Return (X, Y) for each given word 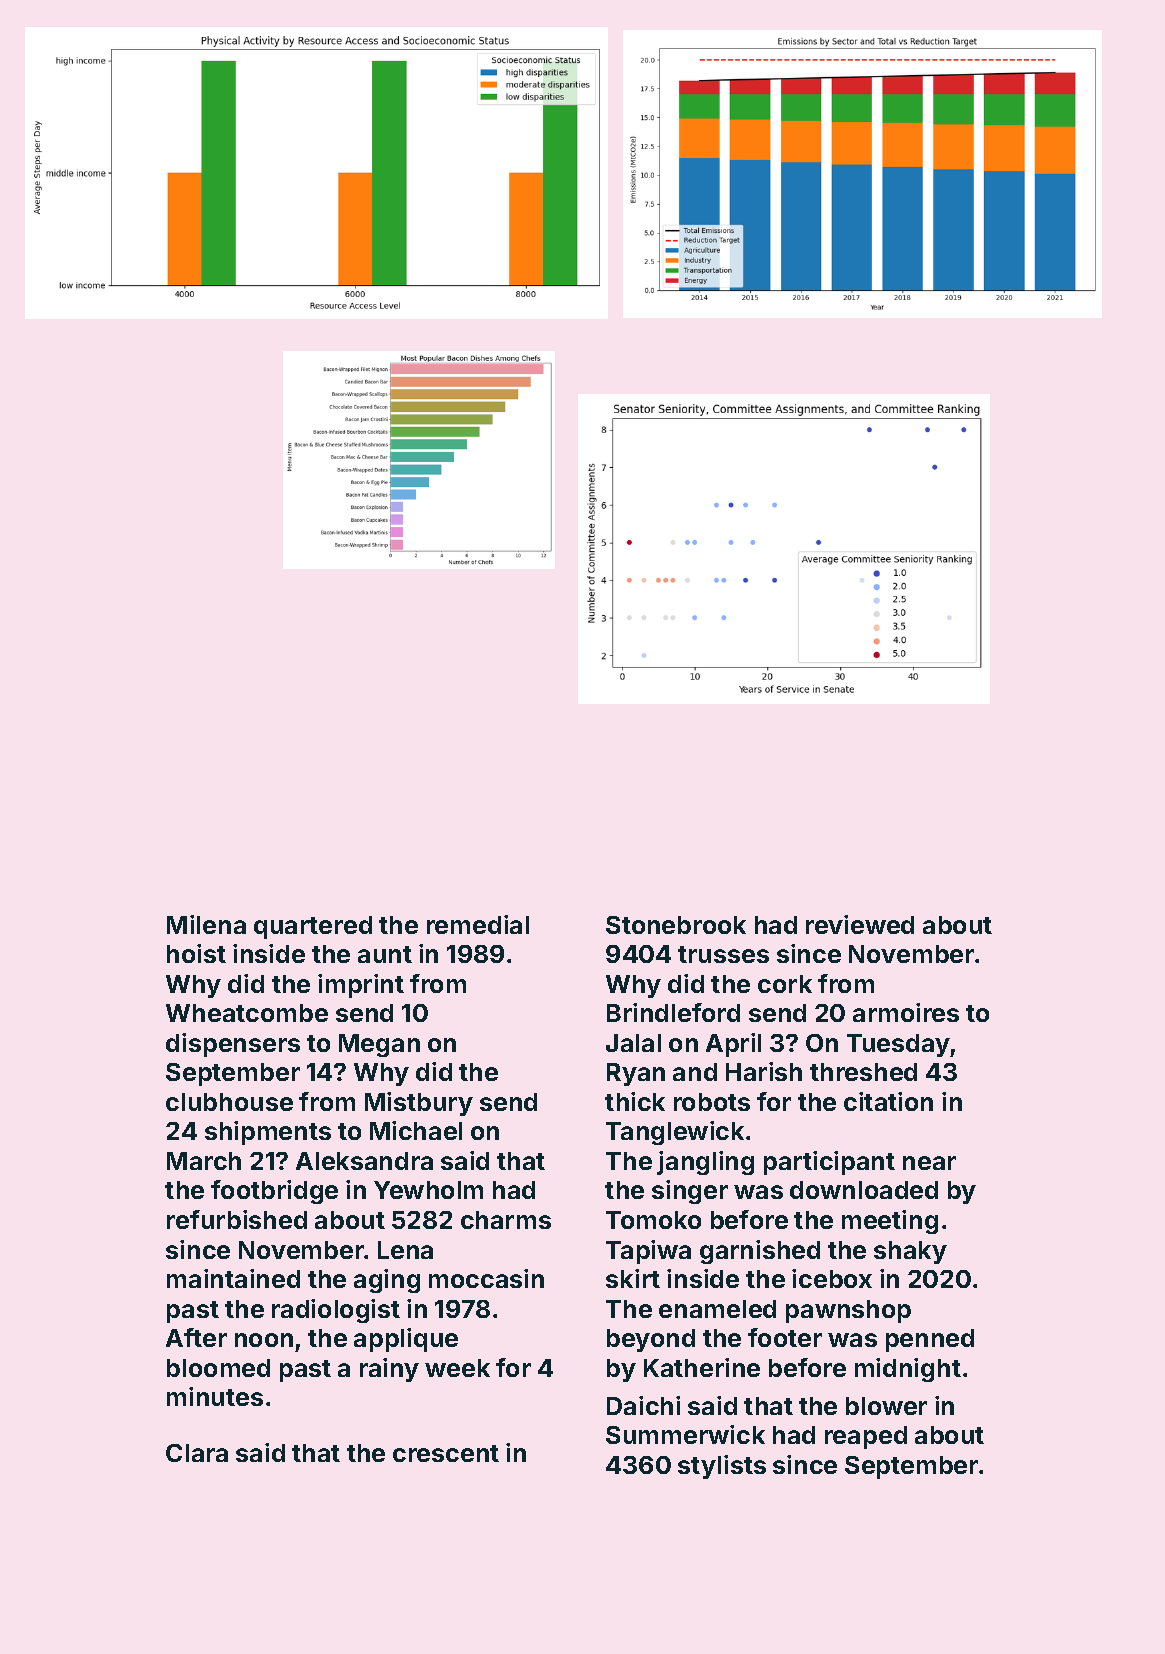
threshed (863, 1072)
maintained (233, 1278)
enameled (717, 1309)
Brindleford (673, 1012)
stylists (722, 1467)
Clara (197, 1453)
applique (406, 1340)
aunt (385, 954)
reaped (866, 1437)
